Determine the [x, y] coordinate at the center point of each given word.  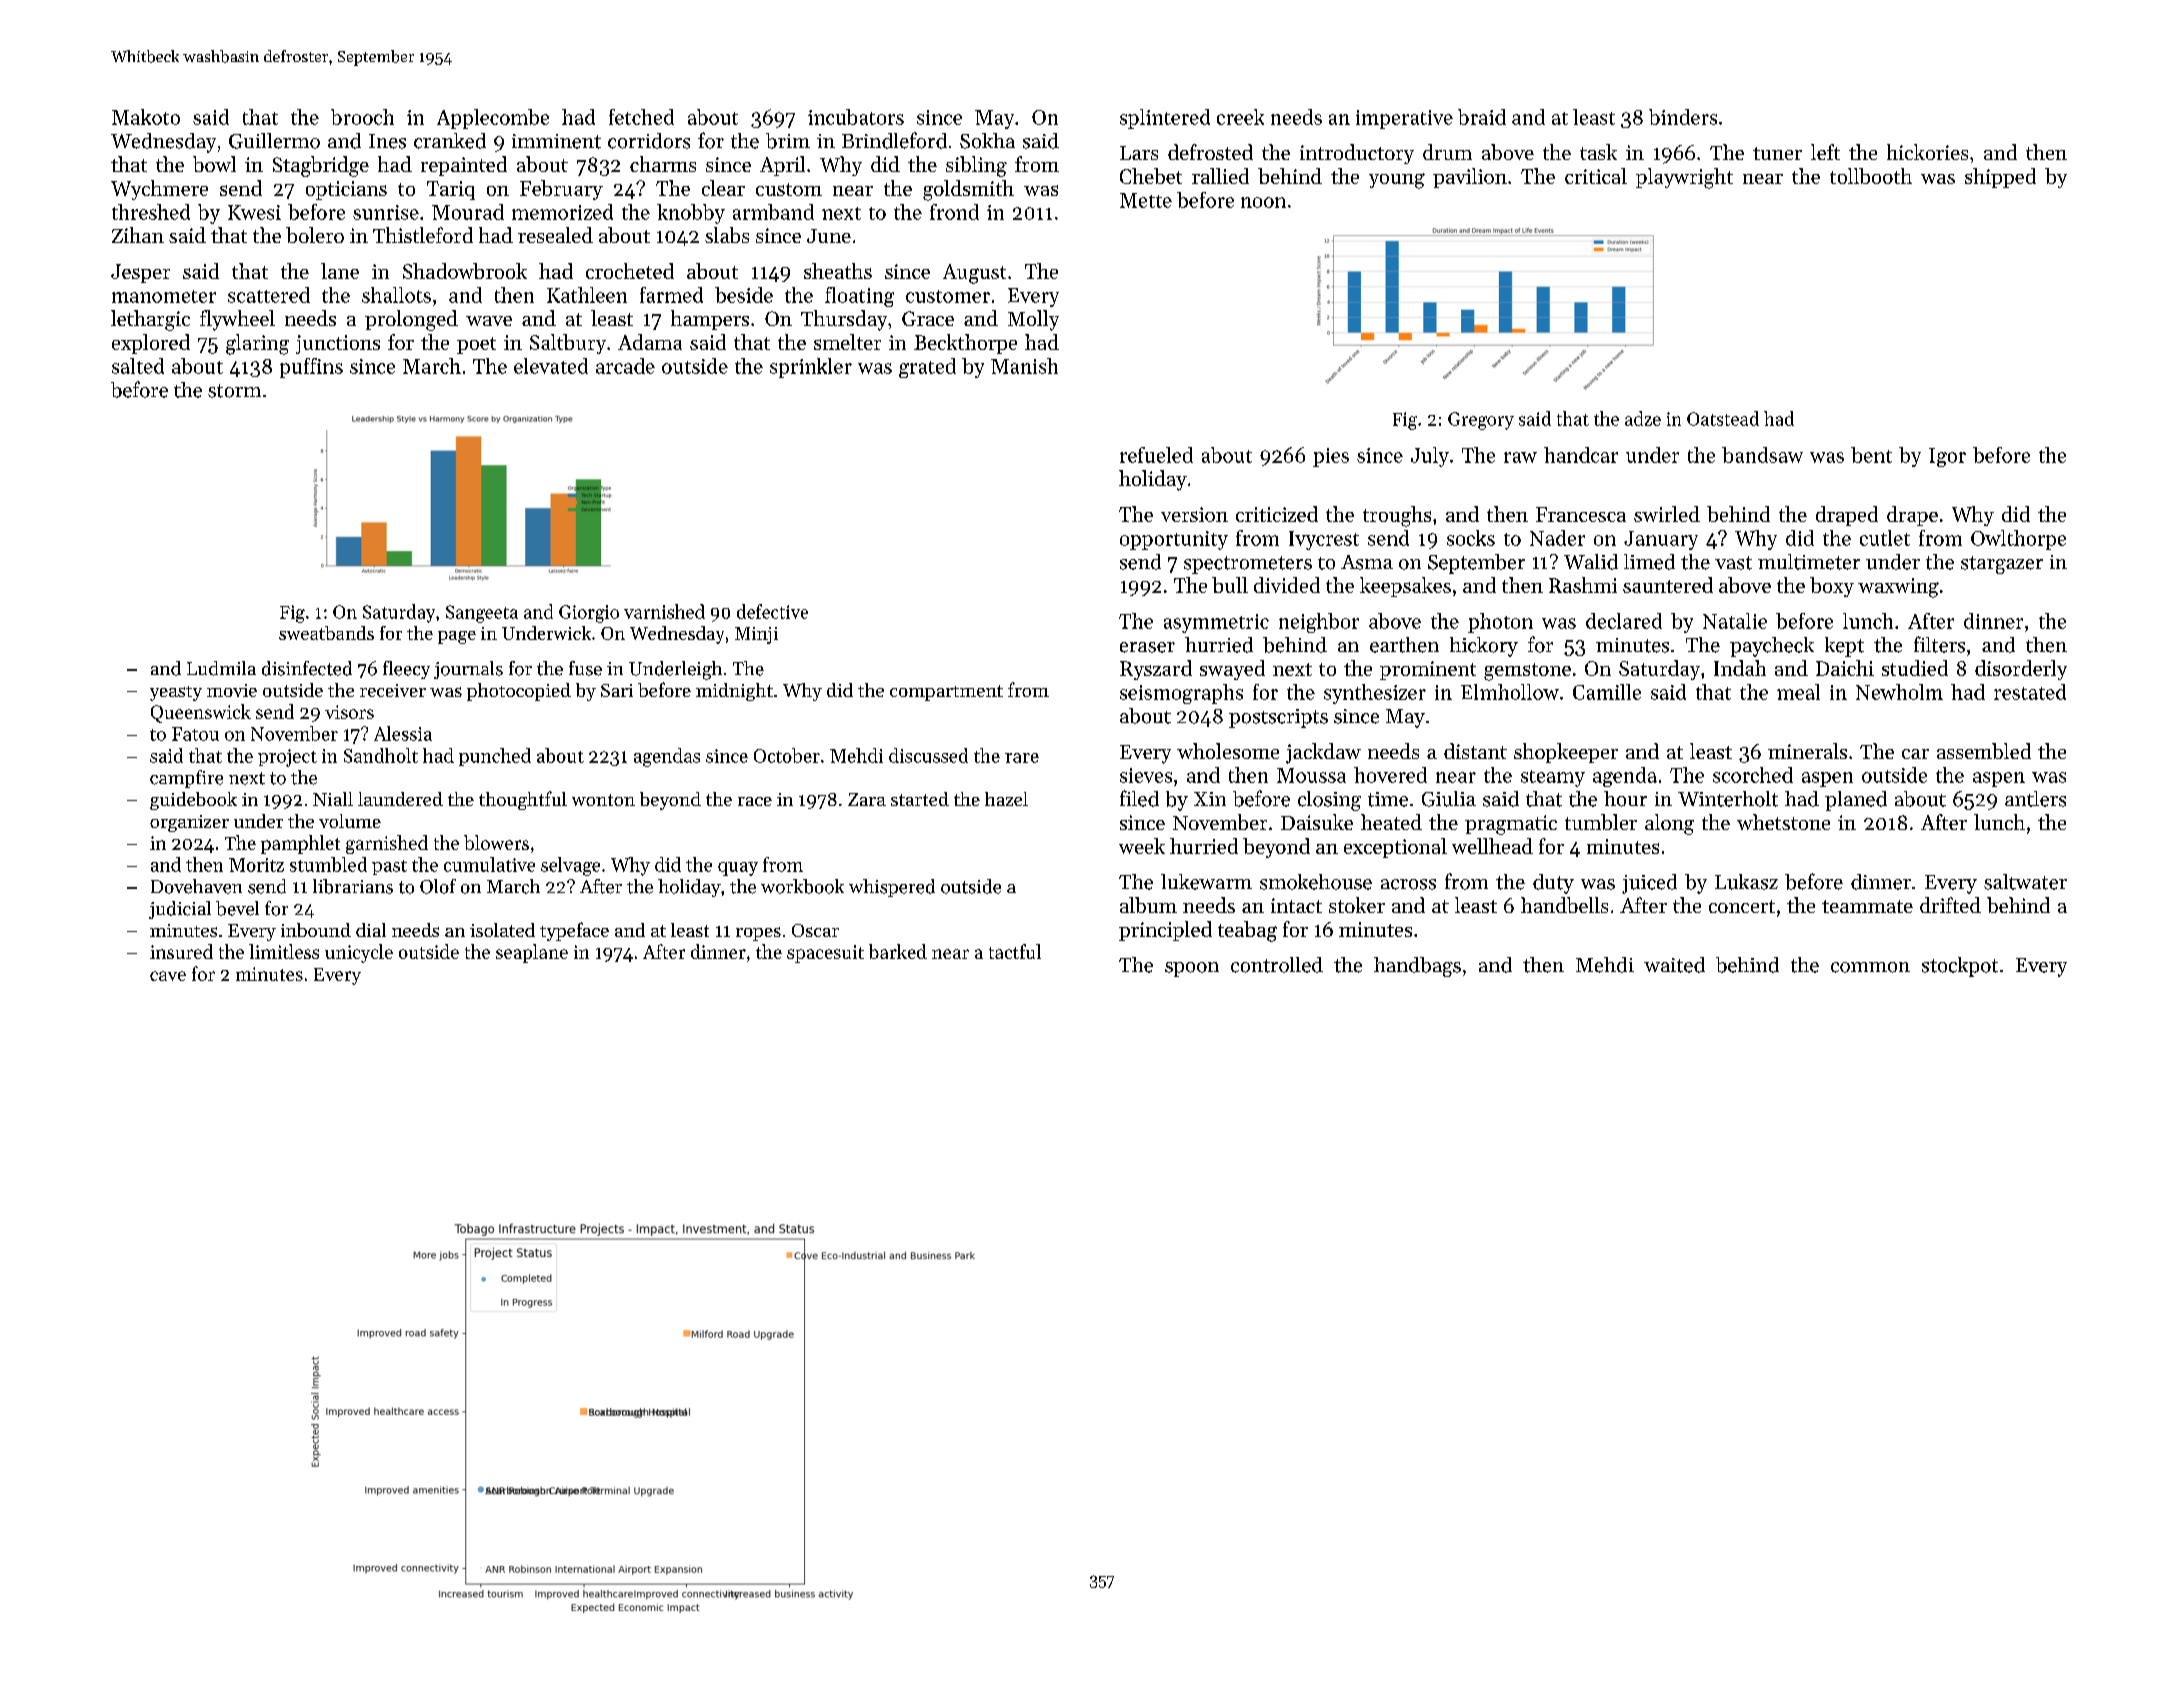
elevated [551, 366]
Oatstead [1723, 418]
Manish [1024, 366]
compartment [946, 693]
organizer [189, 823]
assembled [1984, 751]
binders [1683, 117]
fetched [641, 117]
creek [1240, 117]
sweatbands [326, 633]
